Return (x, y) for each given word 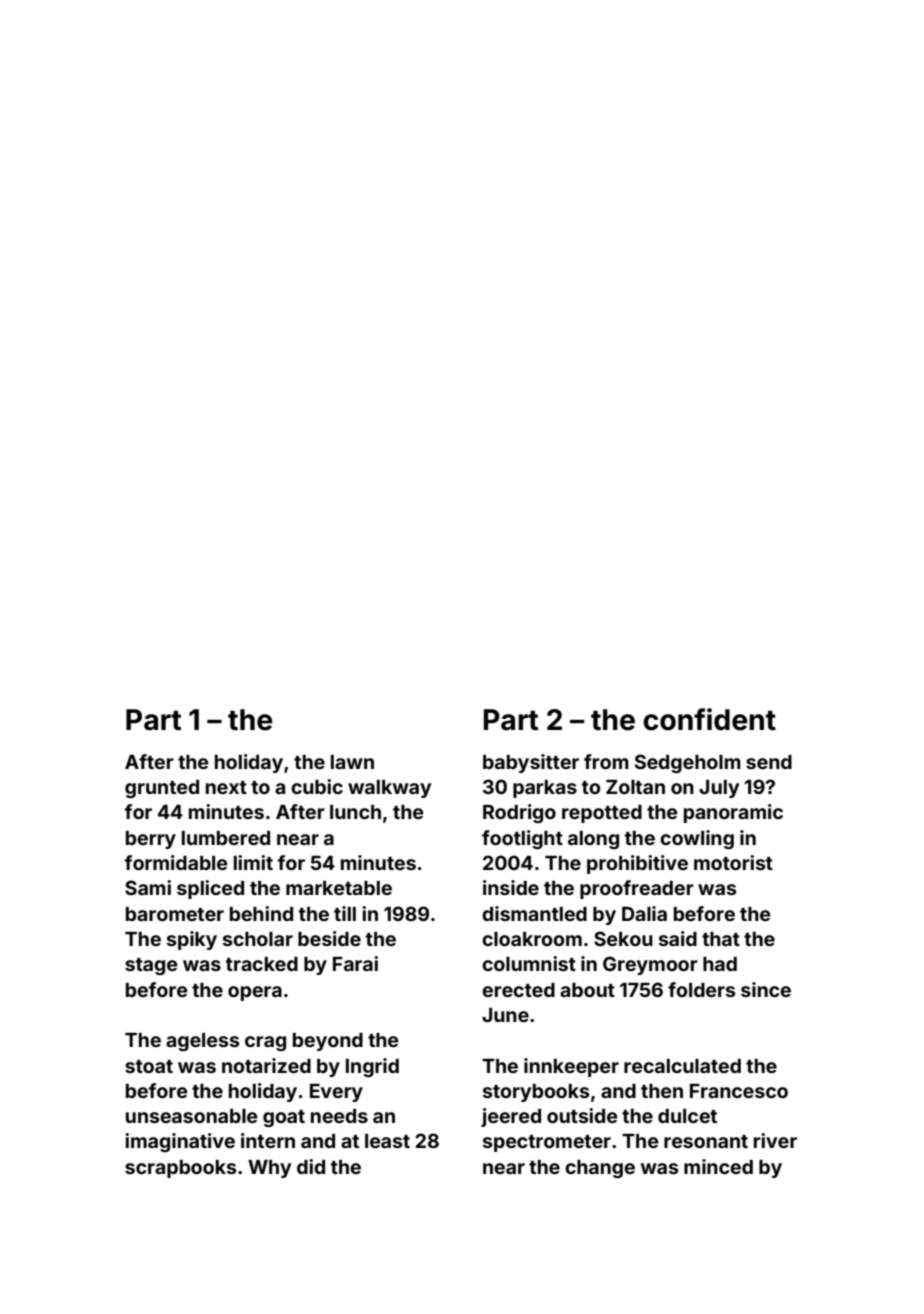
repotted (602, 814)
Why (269, 1169)
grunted (162, 789)
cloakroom (532, 939)
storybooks (536, 1093)
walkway (389, 789)
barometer (175, 914)
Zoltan (635, 787)
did (311, 1166)
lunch (355, 812)
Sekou (623, 938)
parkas (545, 789)
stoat (149, 1066)
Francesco (739, 1091)
